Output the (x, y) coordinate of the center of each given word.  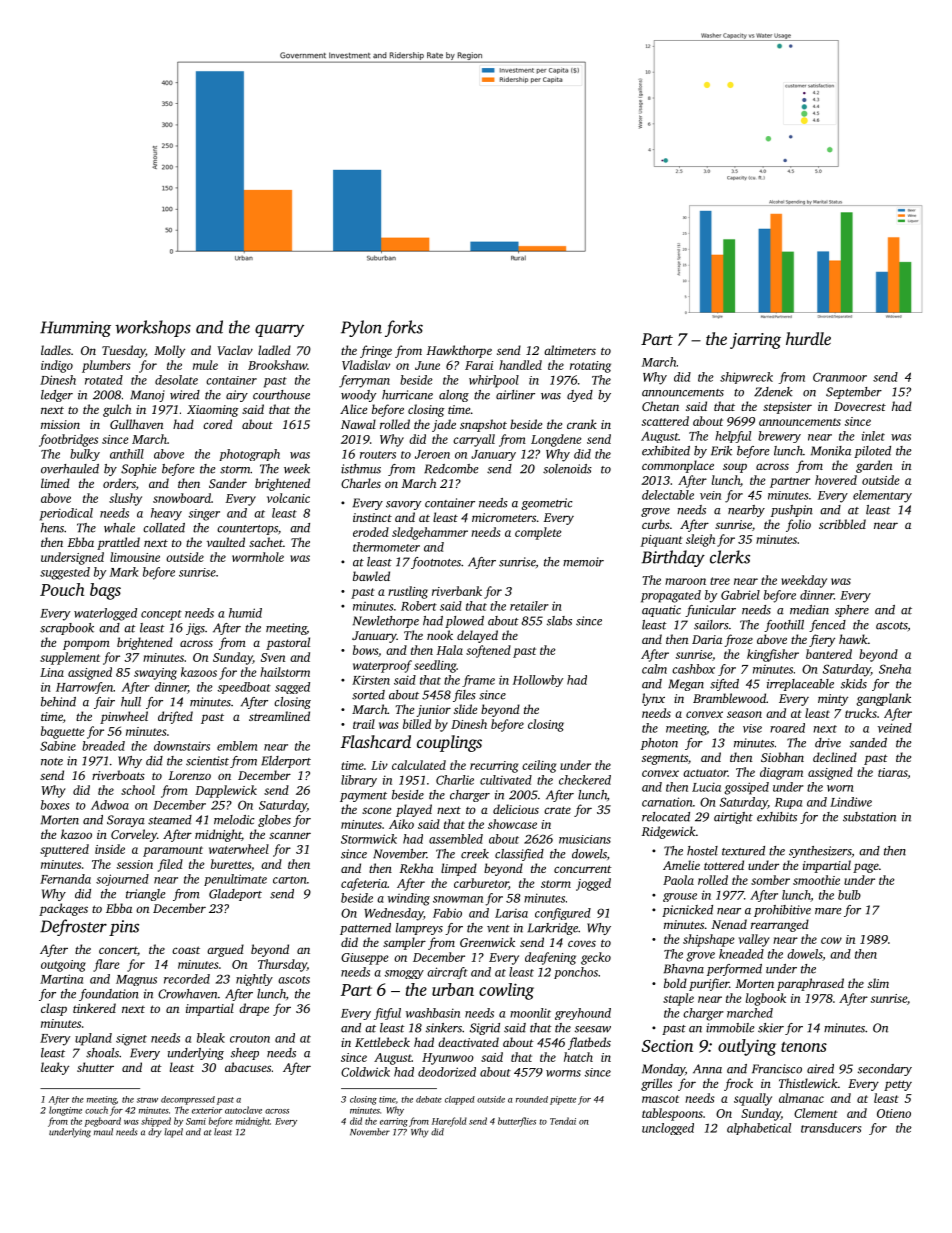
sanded (868, 743)
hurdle (808, 338)
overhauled (70, 469)
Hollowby (538, 681)
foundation (109, 995)
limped (459, 869)
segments (665, 759)
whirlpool (494, 381)
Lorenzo (190, 775)
